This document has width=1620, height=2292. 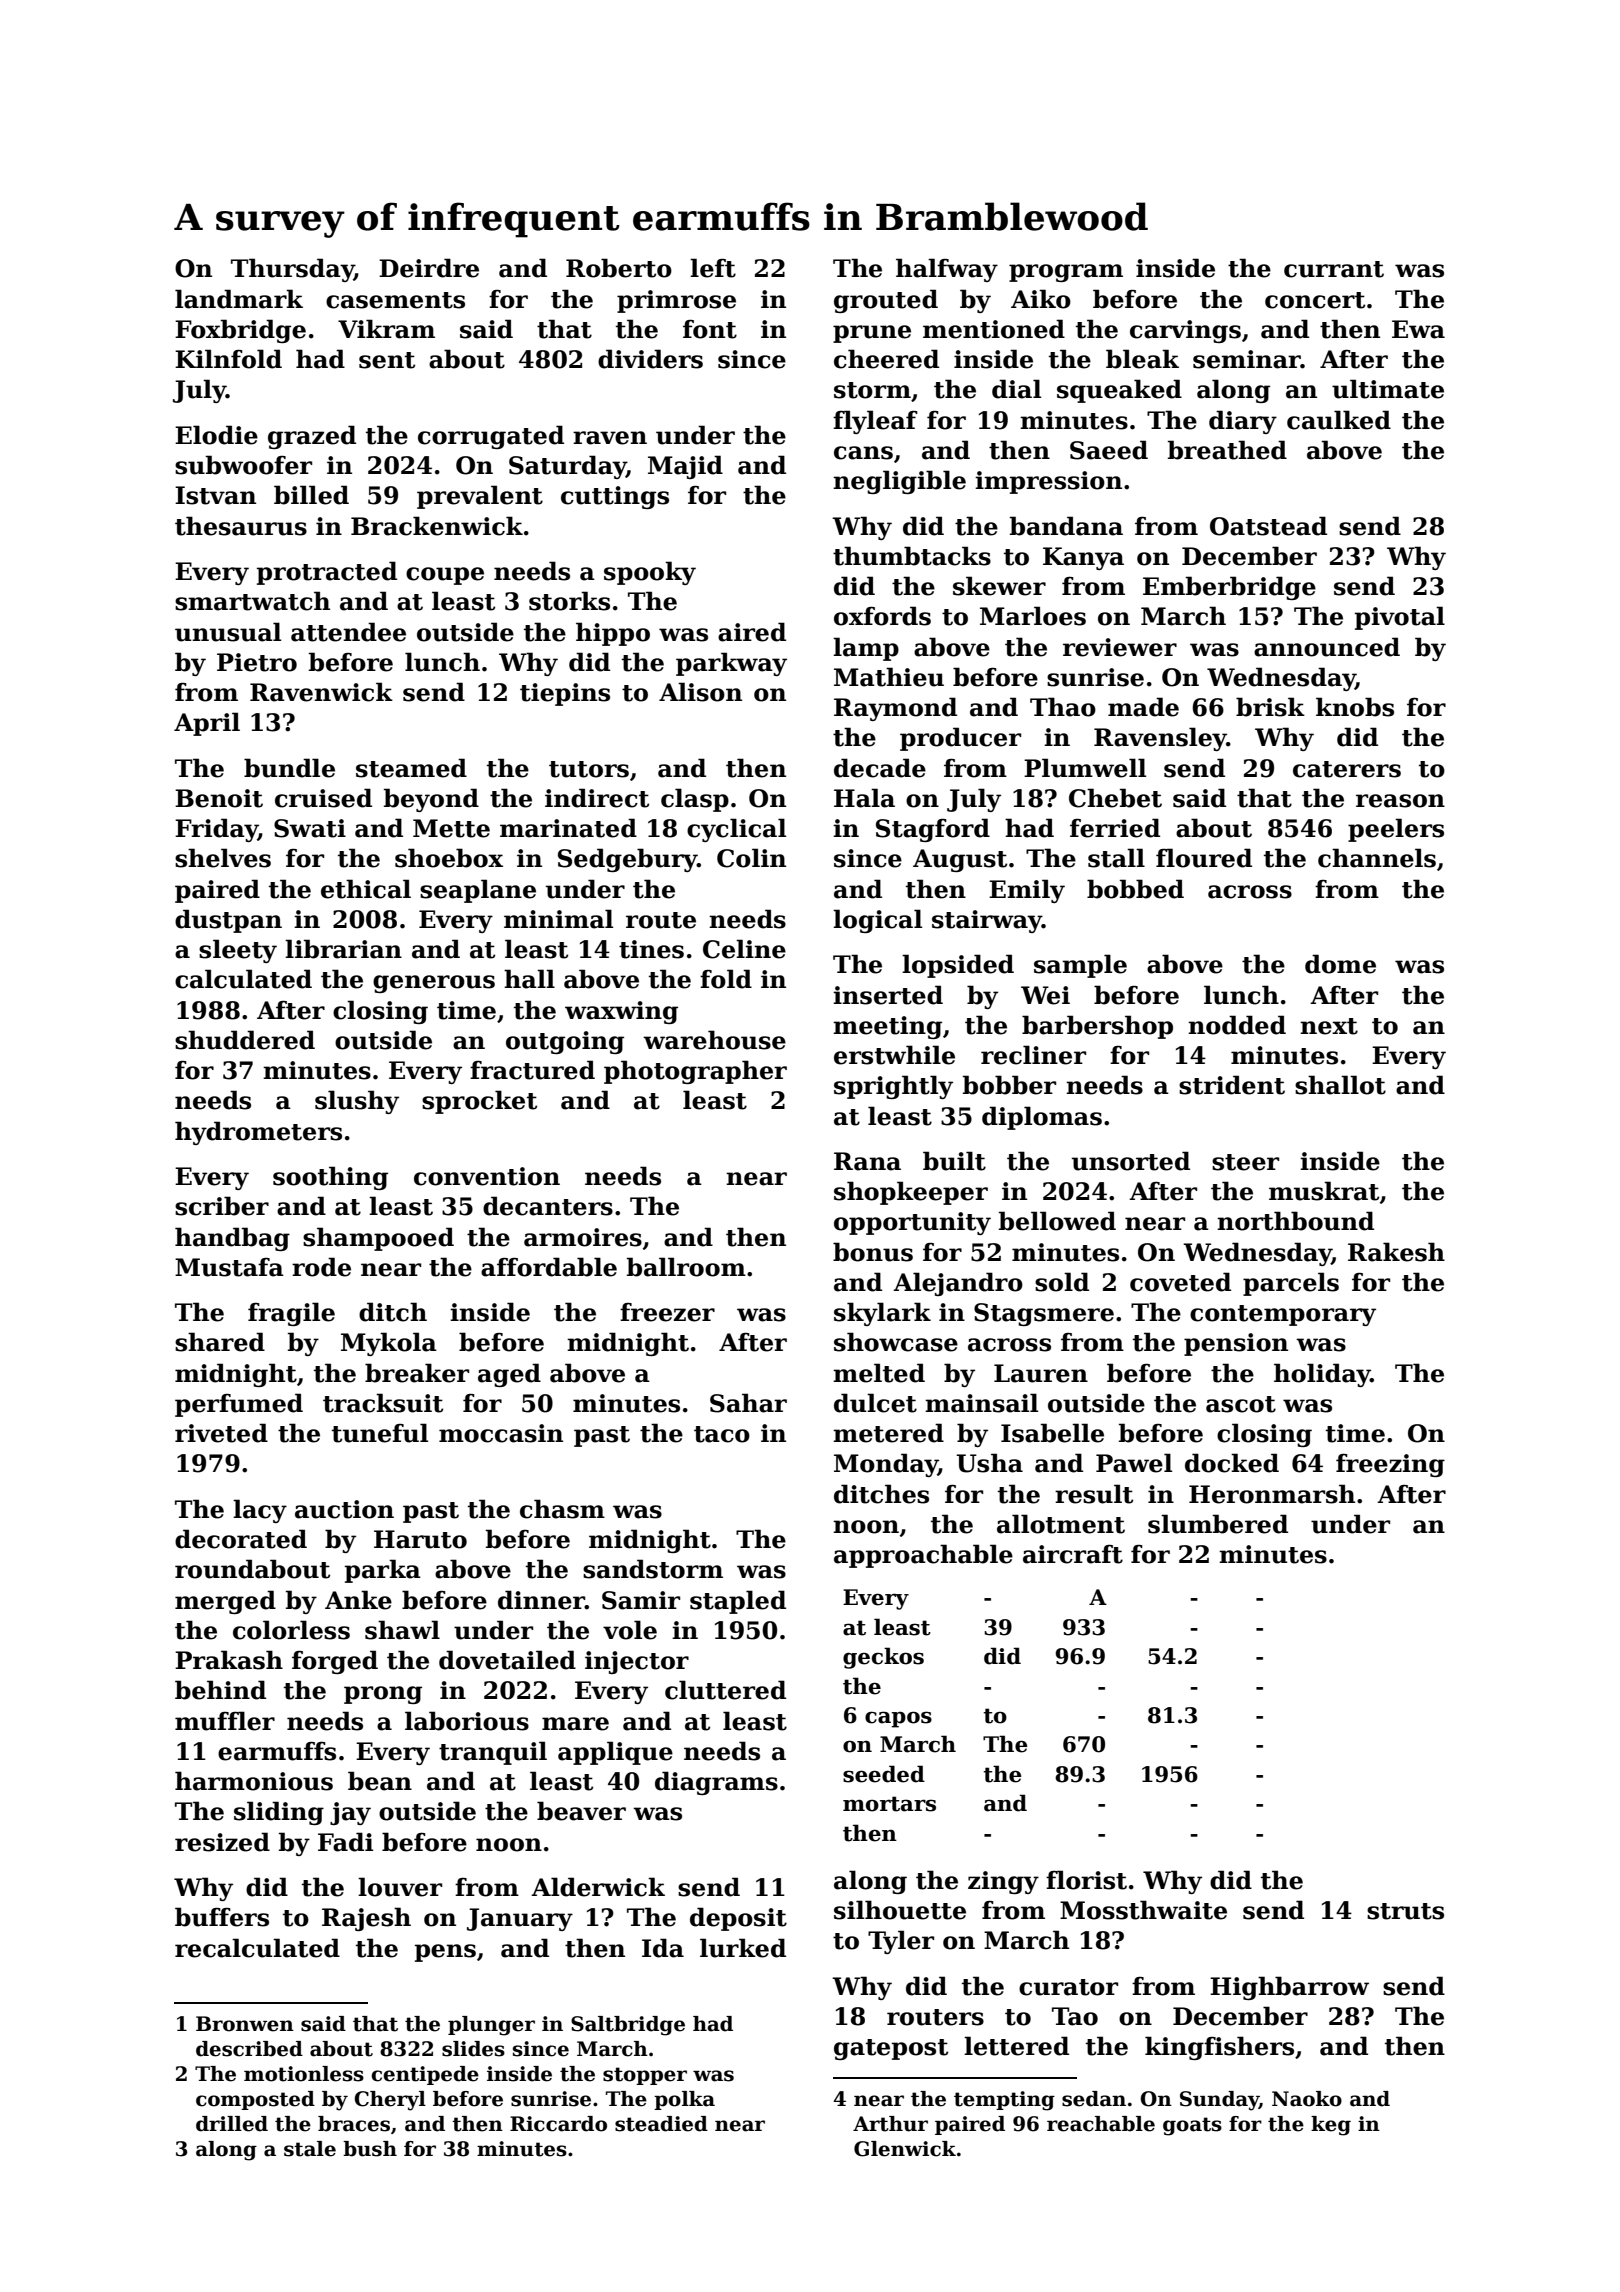 What do you see at coordinates (291, 1314) in the document?
I see `fragile` at bounding box center [291, 1314].
